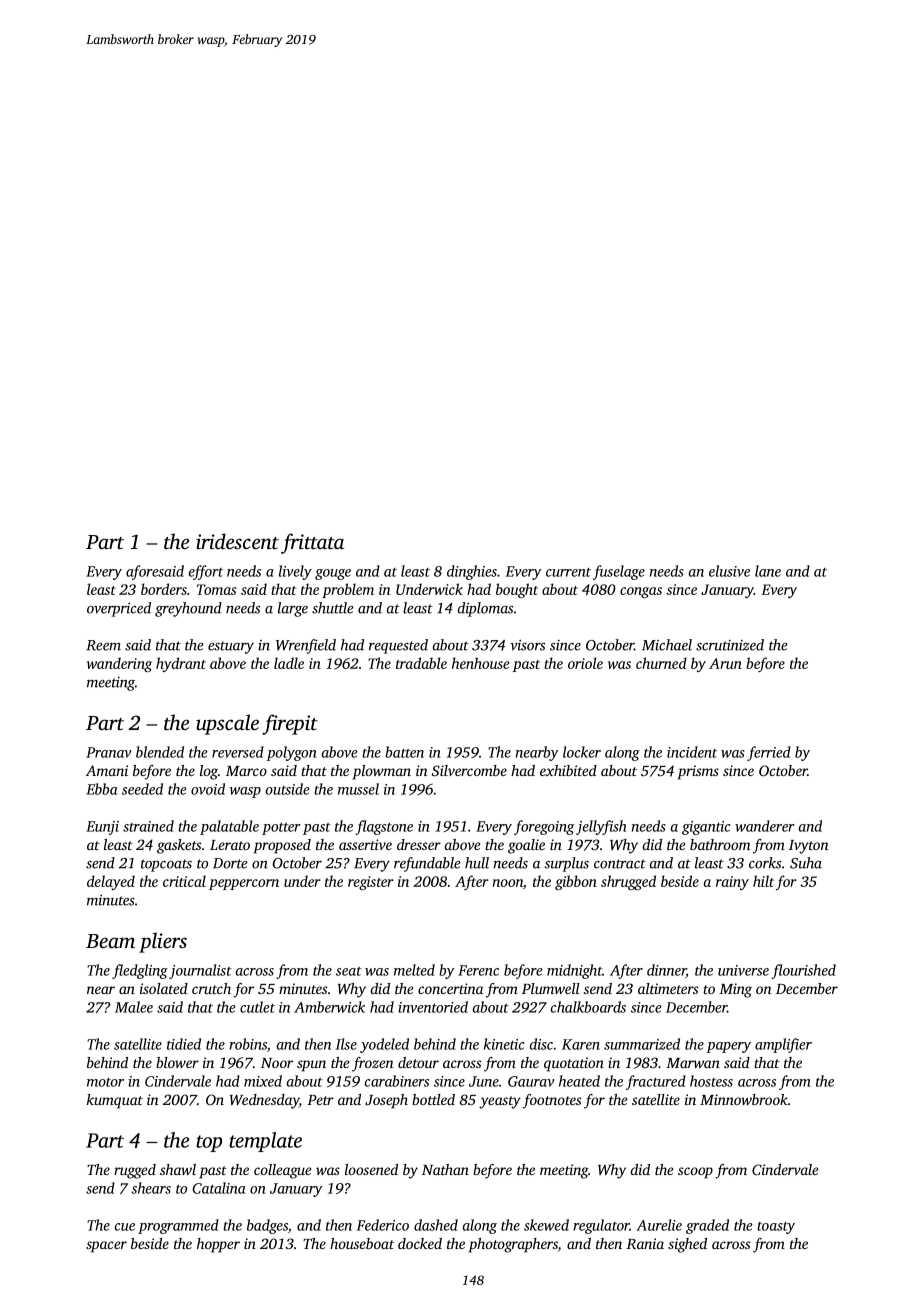  Describe the element at coordinates (744, 1099) in the document. I see `Minnowbrook` at that location.
